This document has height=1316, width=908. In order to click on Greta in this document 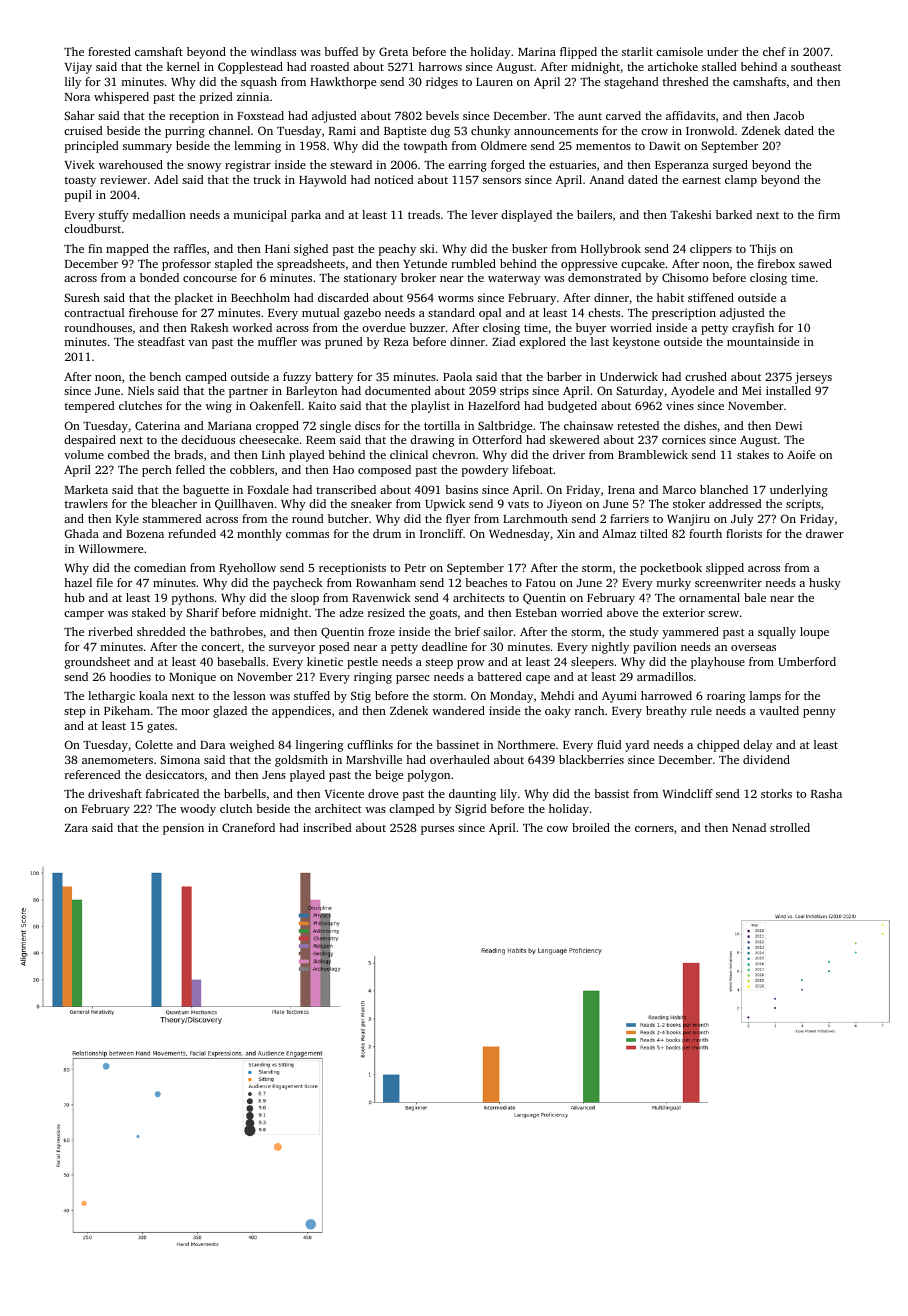, I will do `click(393, 51)`.
